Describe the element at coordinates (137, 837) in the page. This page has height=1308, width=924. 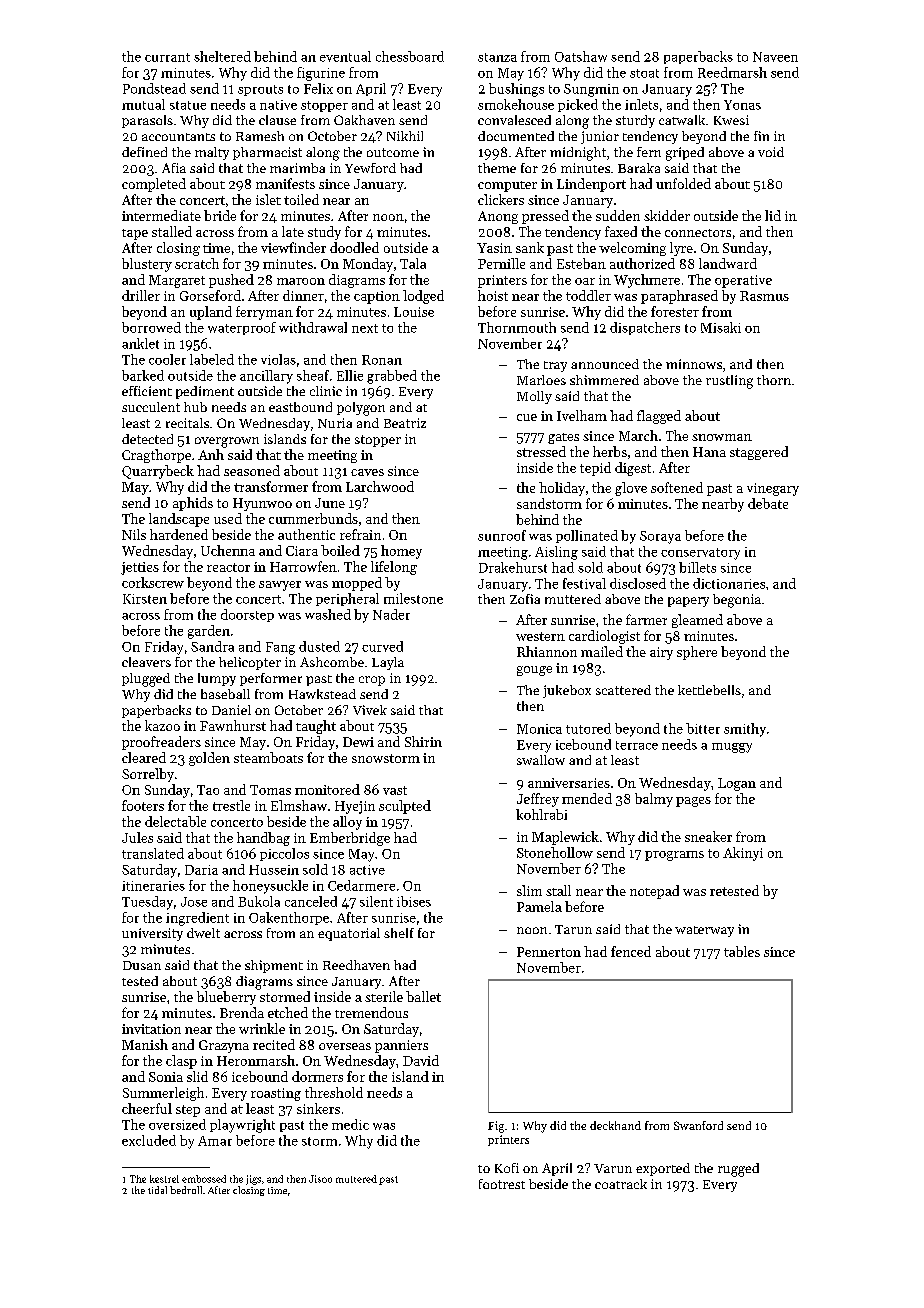
I see `Jules` at that location.
